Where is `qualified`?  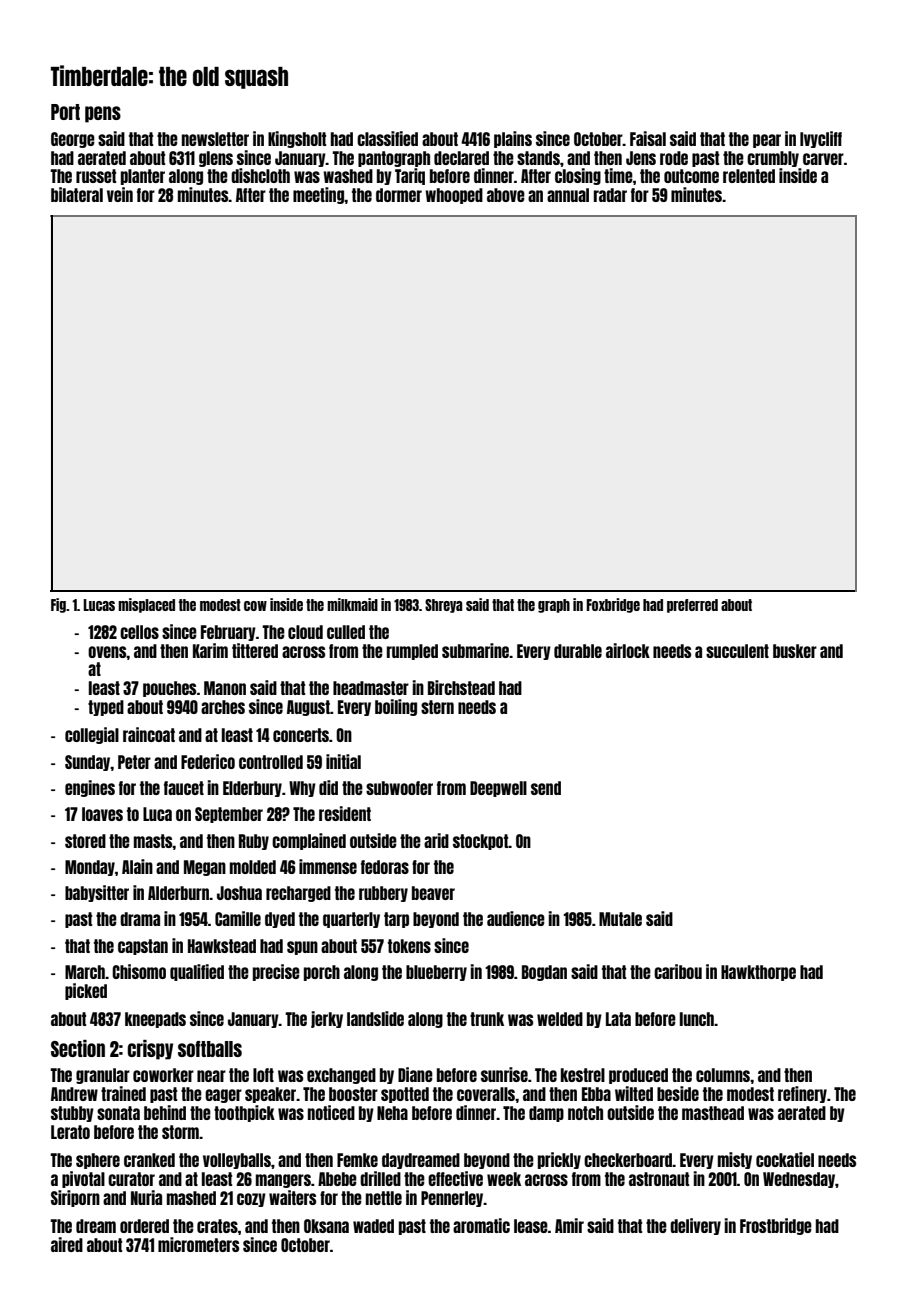
qualified is located at coordinates (197, 972).
